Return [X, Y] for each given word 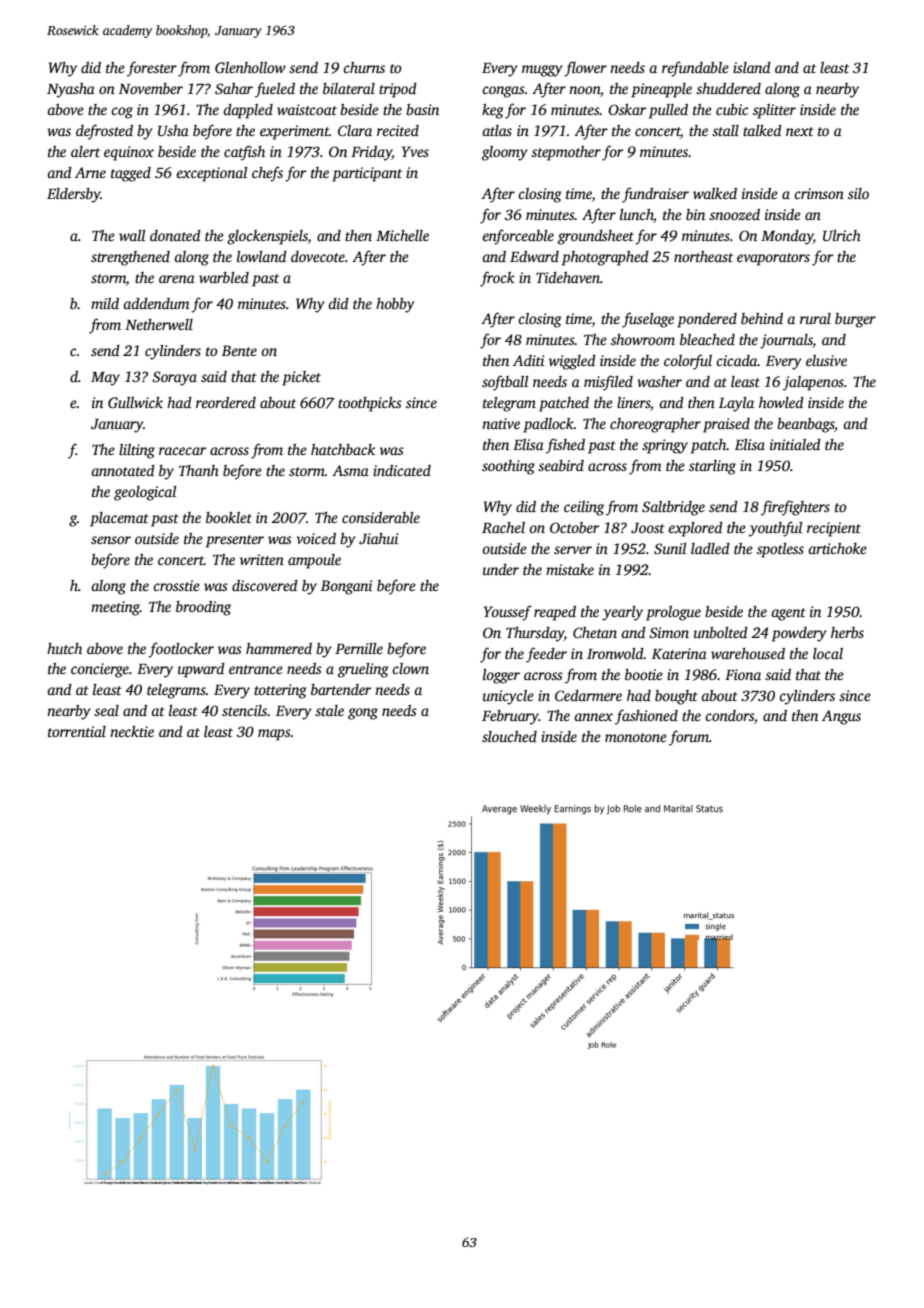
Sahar [234, 88]
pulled [668, 111]
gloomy [505, 153]
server [573, 550]
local [828, 653]
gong [363, 714]
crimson [819, 193]
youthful [775, 529]
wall [132, 235]
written [262, 559]
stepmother [566, 153]
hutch [64, 648]
